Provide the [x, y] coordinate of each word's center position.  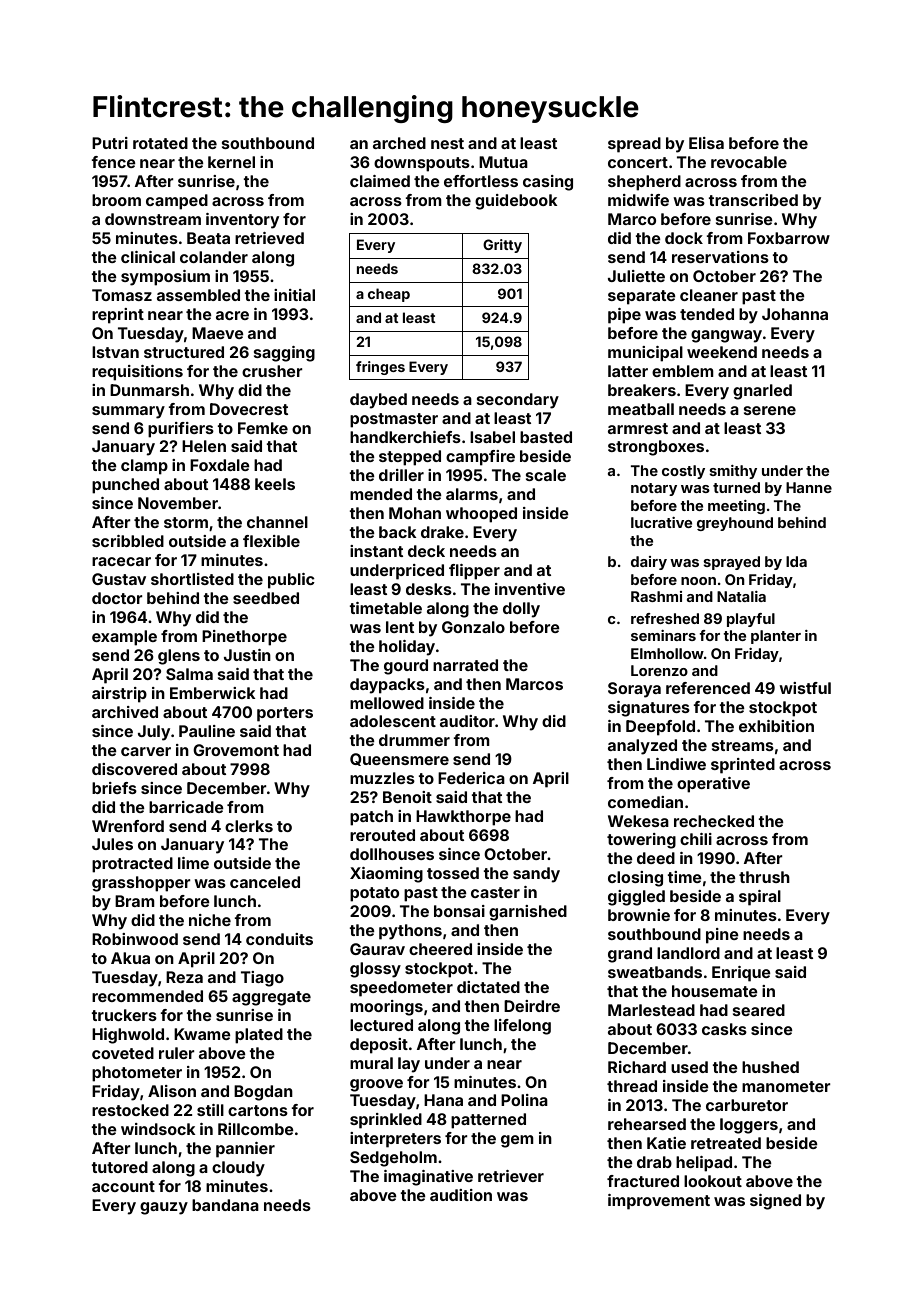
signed [775, 1202]
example [124, 638]
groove [376, 1085]
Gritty [502, 246]
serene [770, 410]
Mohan [415, 513]
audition [461, 1195]
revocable [749, 162]
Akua [130, 958]
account [123, 1186]
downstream [153, 219]
